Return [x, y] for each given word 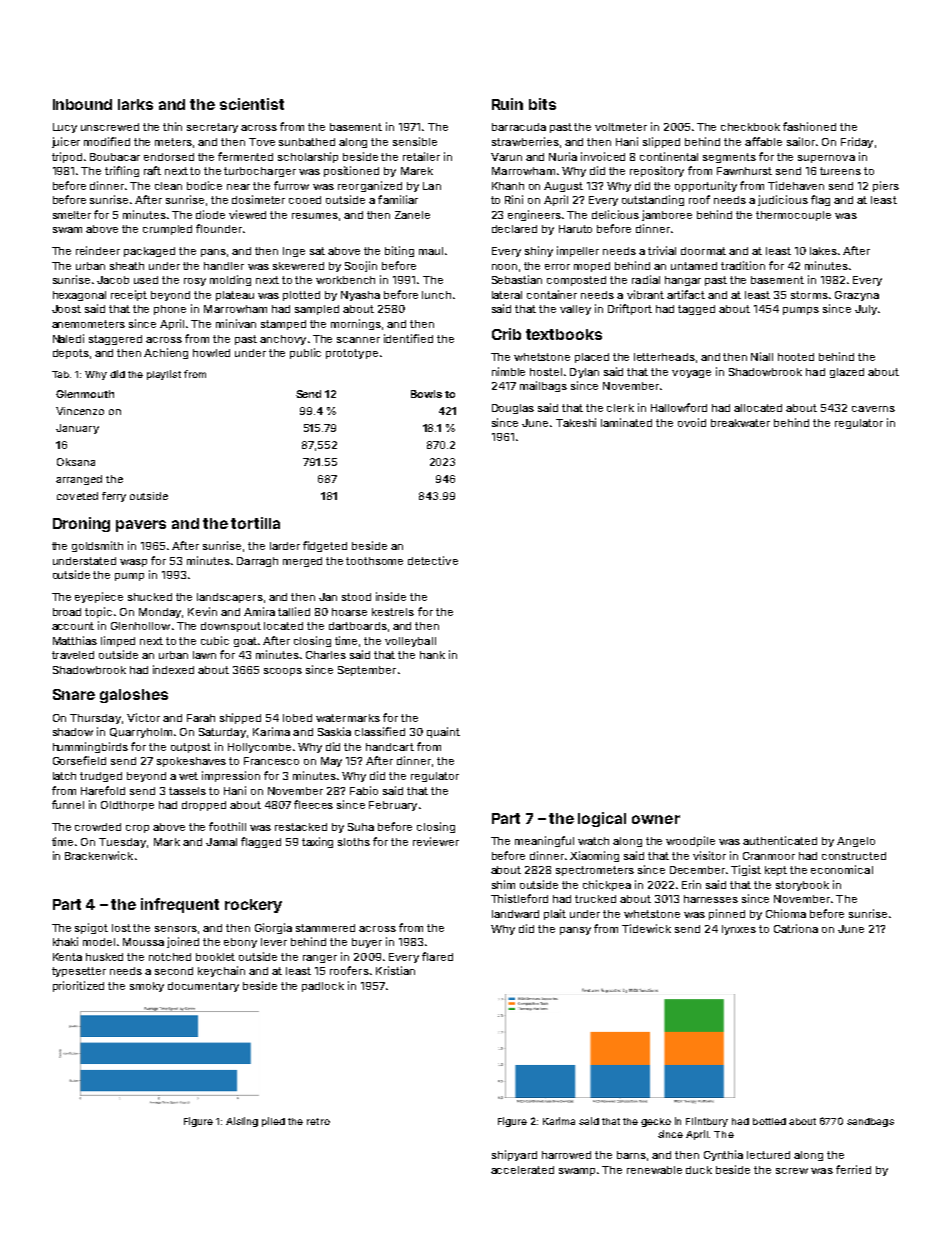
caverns [873, 409]
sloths [354, 842]
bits [542, 104]
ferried [853, 1169]
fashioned [809, 126]
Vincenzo [80, 411]
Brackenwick [99, 855]
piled [273, 1122]
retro [318, 1121]
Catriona [796, 928]
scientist [252, 104]
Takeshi [576, 422]
